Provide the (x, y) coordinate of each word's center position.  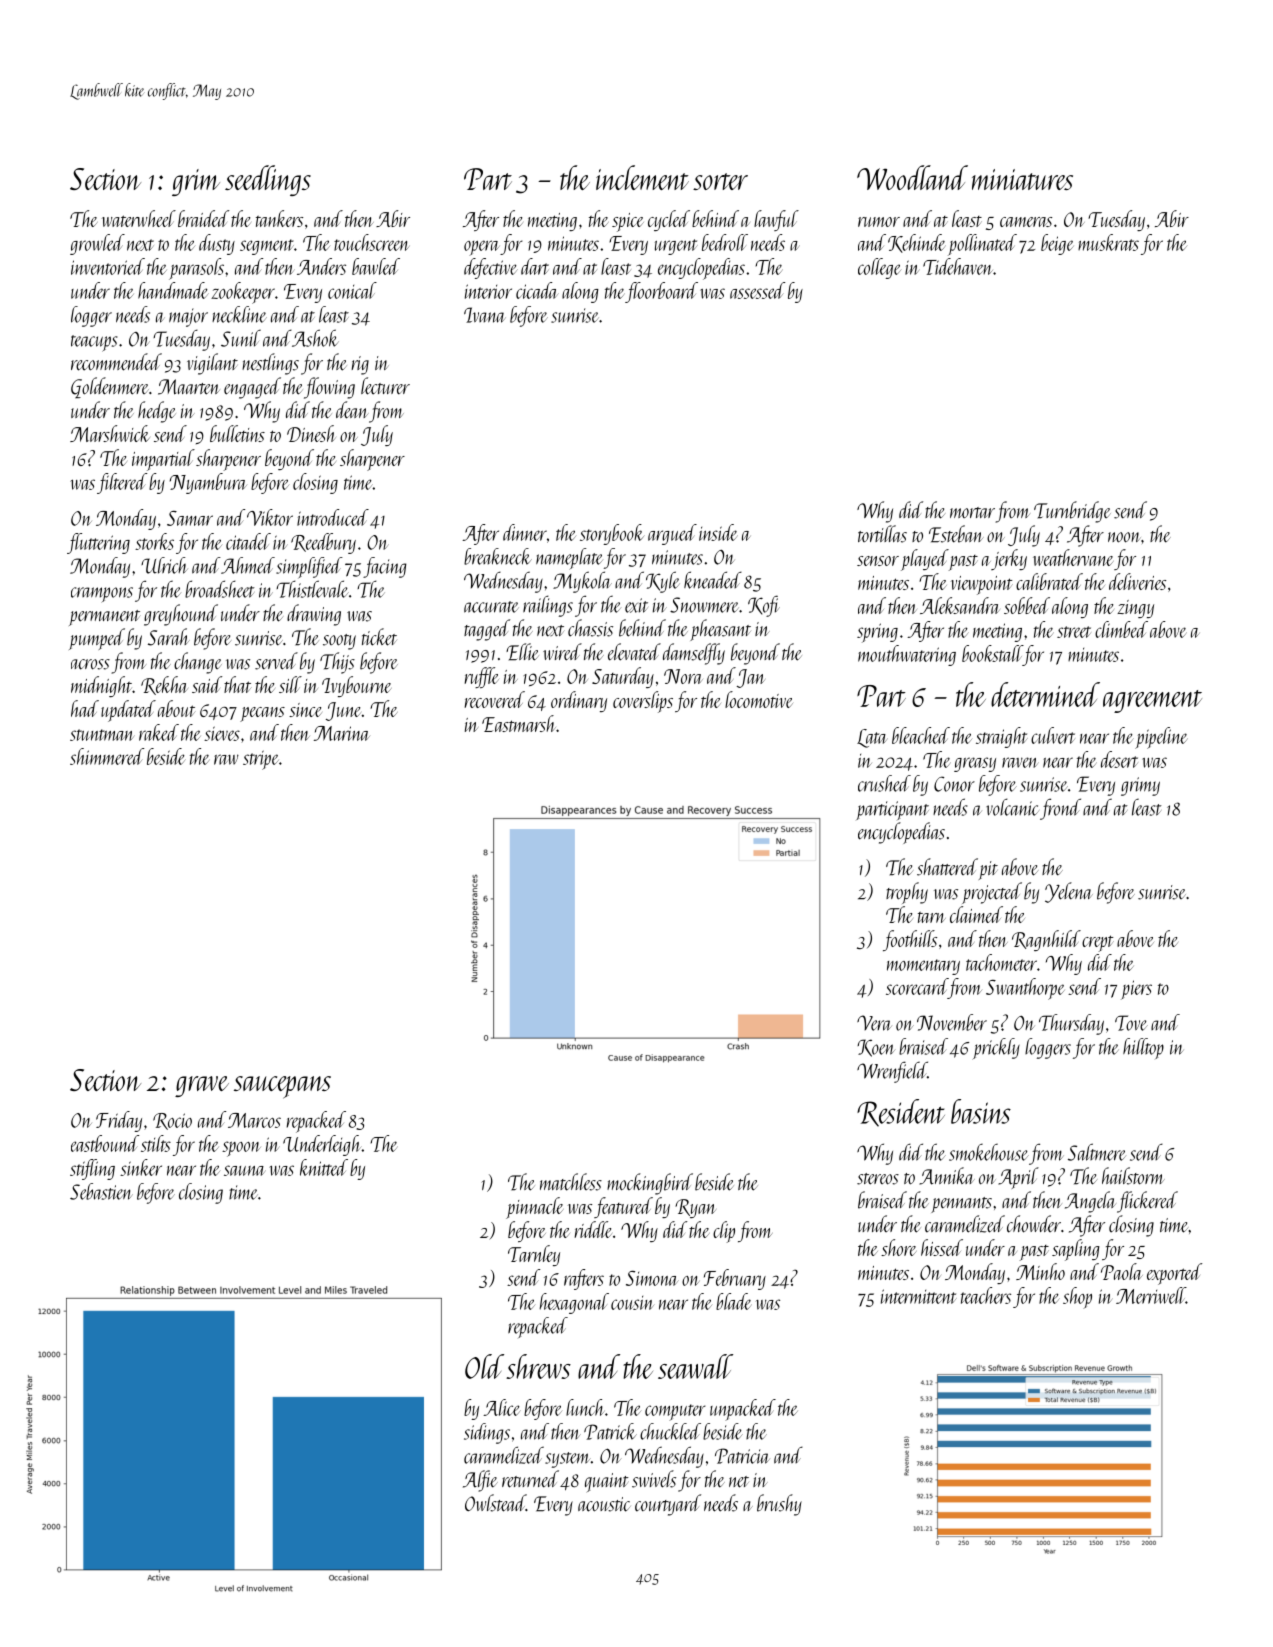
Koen (876, 1048)
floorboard (661, 292)
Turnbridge (1072, 512)
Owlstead (495, 1503)
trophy (907, 893)
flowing (329, 388)
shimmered (107, 756)
